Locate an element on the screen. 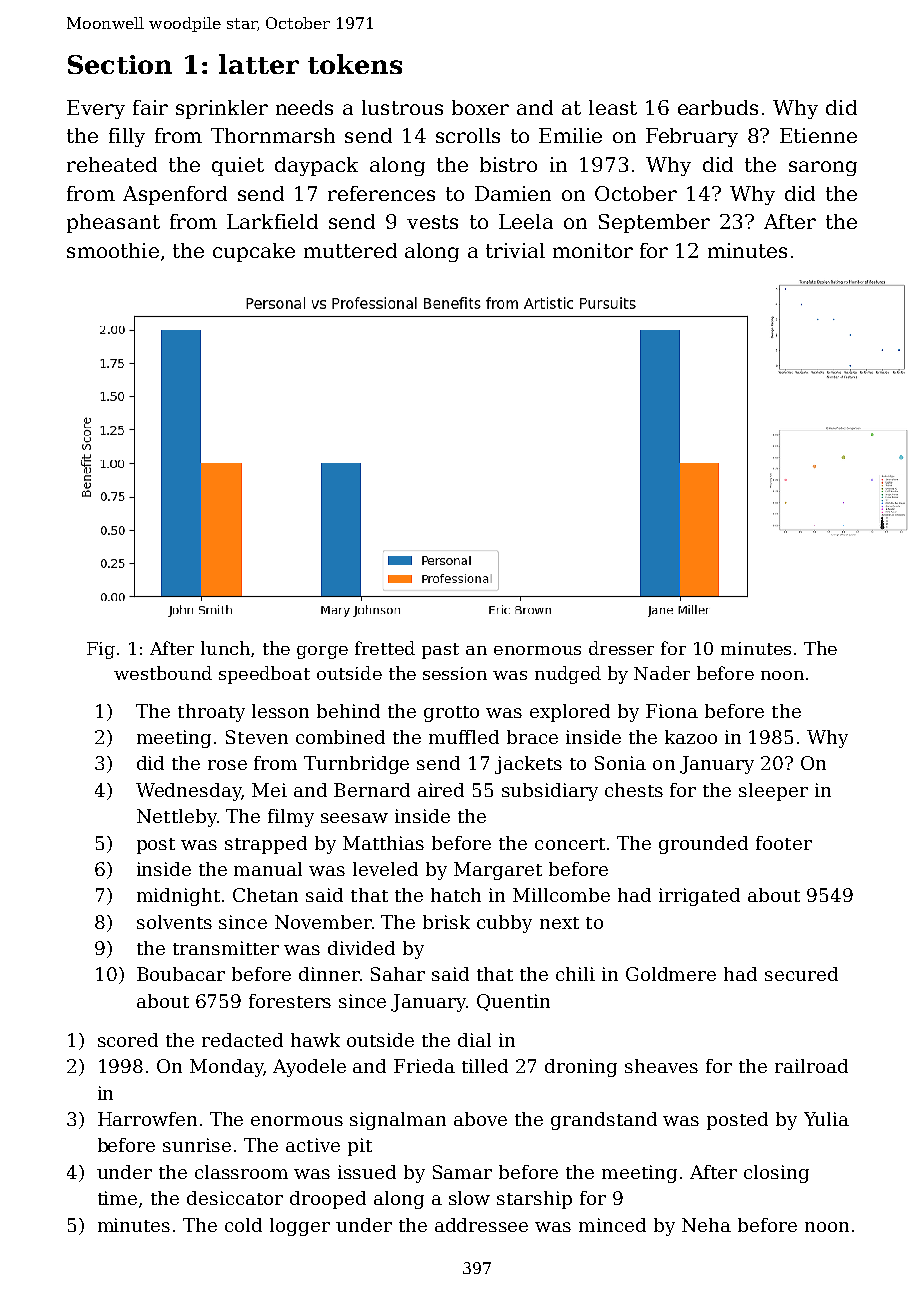 This screenshot has width=924, height=1308. Nader is located at coordinates (662, 673).
